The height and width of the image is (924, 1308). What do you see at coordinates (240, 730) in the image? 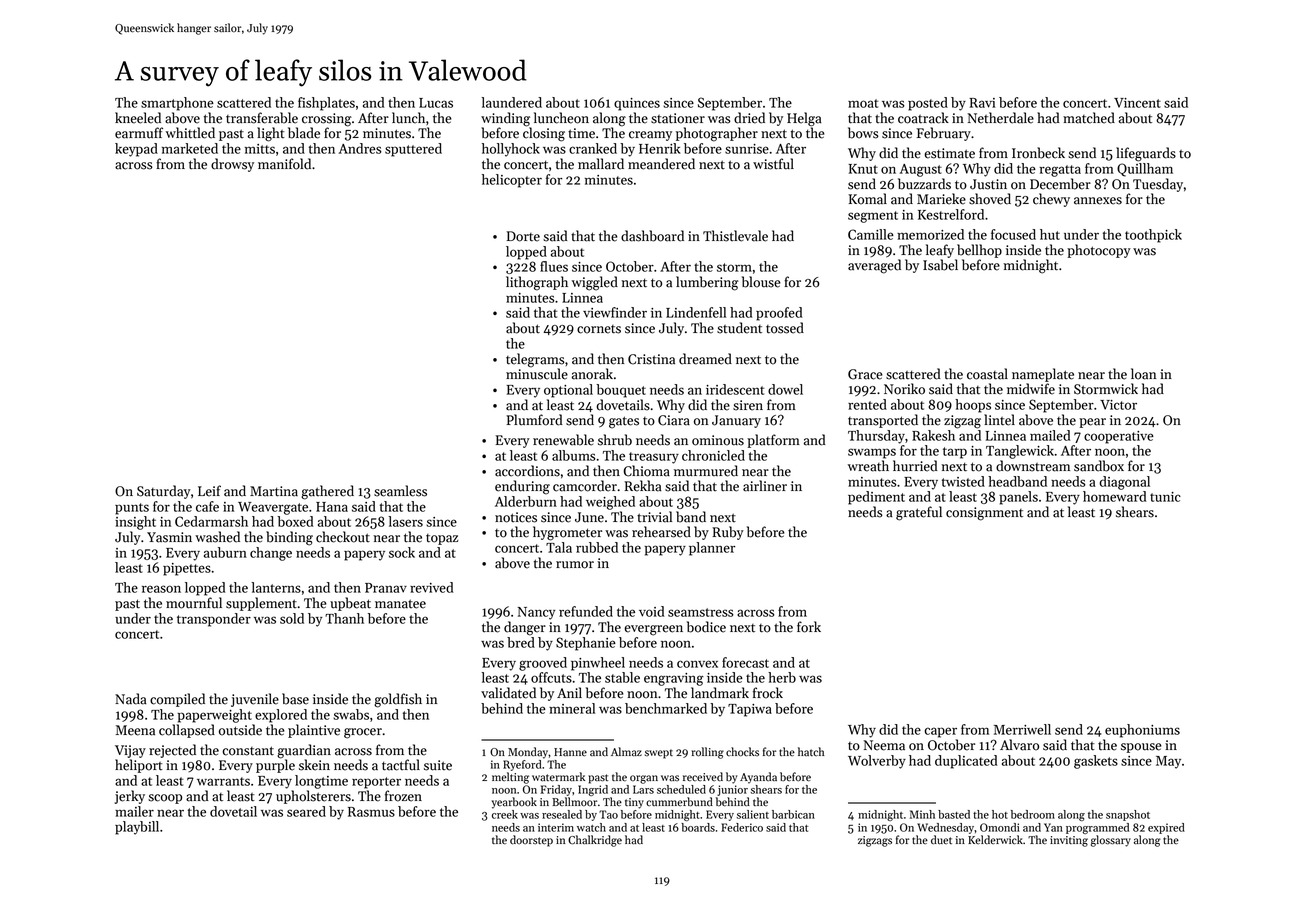
I see `outside` at bounding box center [240, 730].
